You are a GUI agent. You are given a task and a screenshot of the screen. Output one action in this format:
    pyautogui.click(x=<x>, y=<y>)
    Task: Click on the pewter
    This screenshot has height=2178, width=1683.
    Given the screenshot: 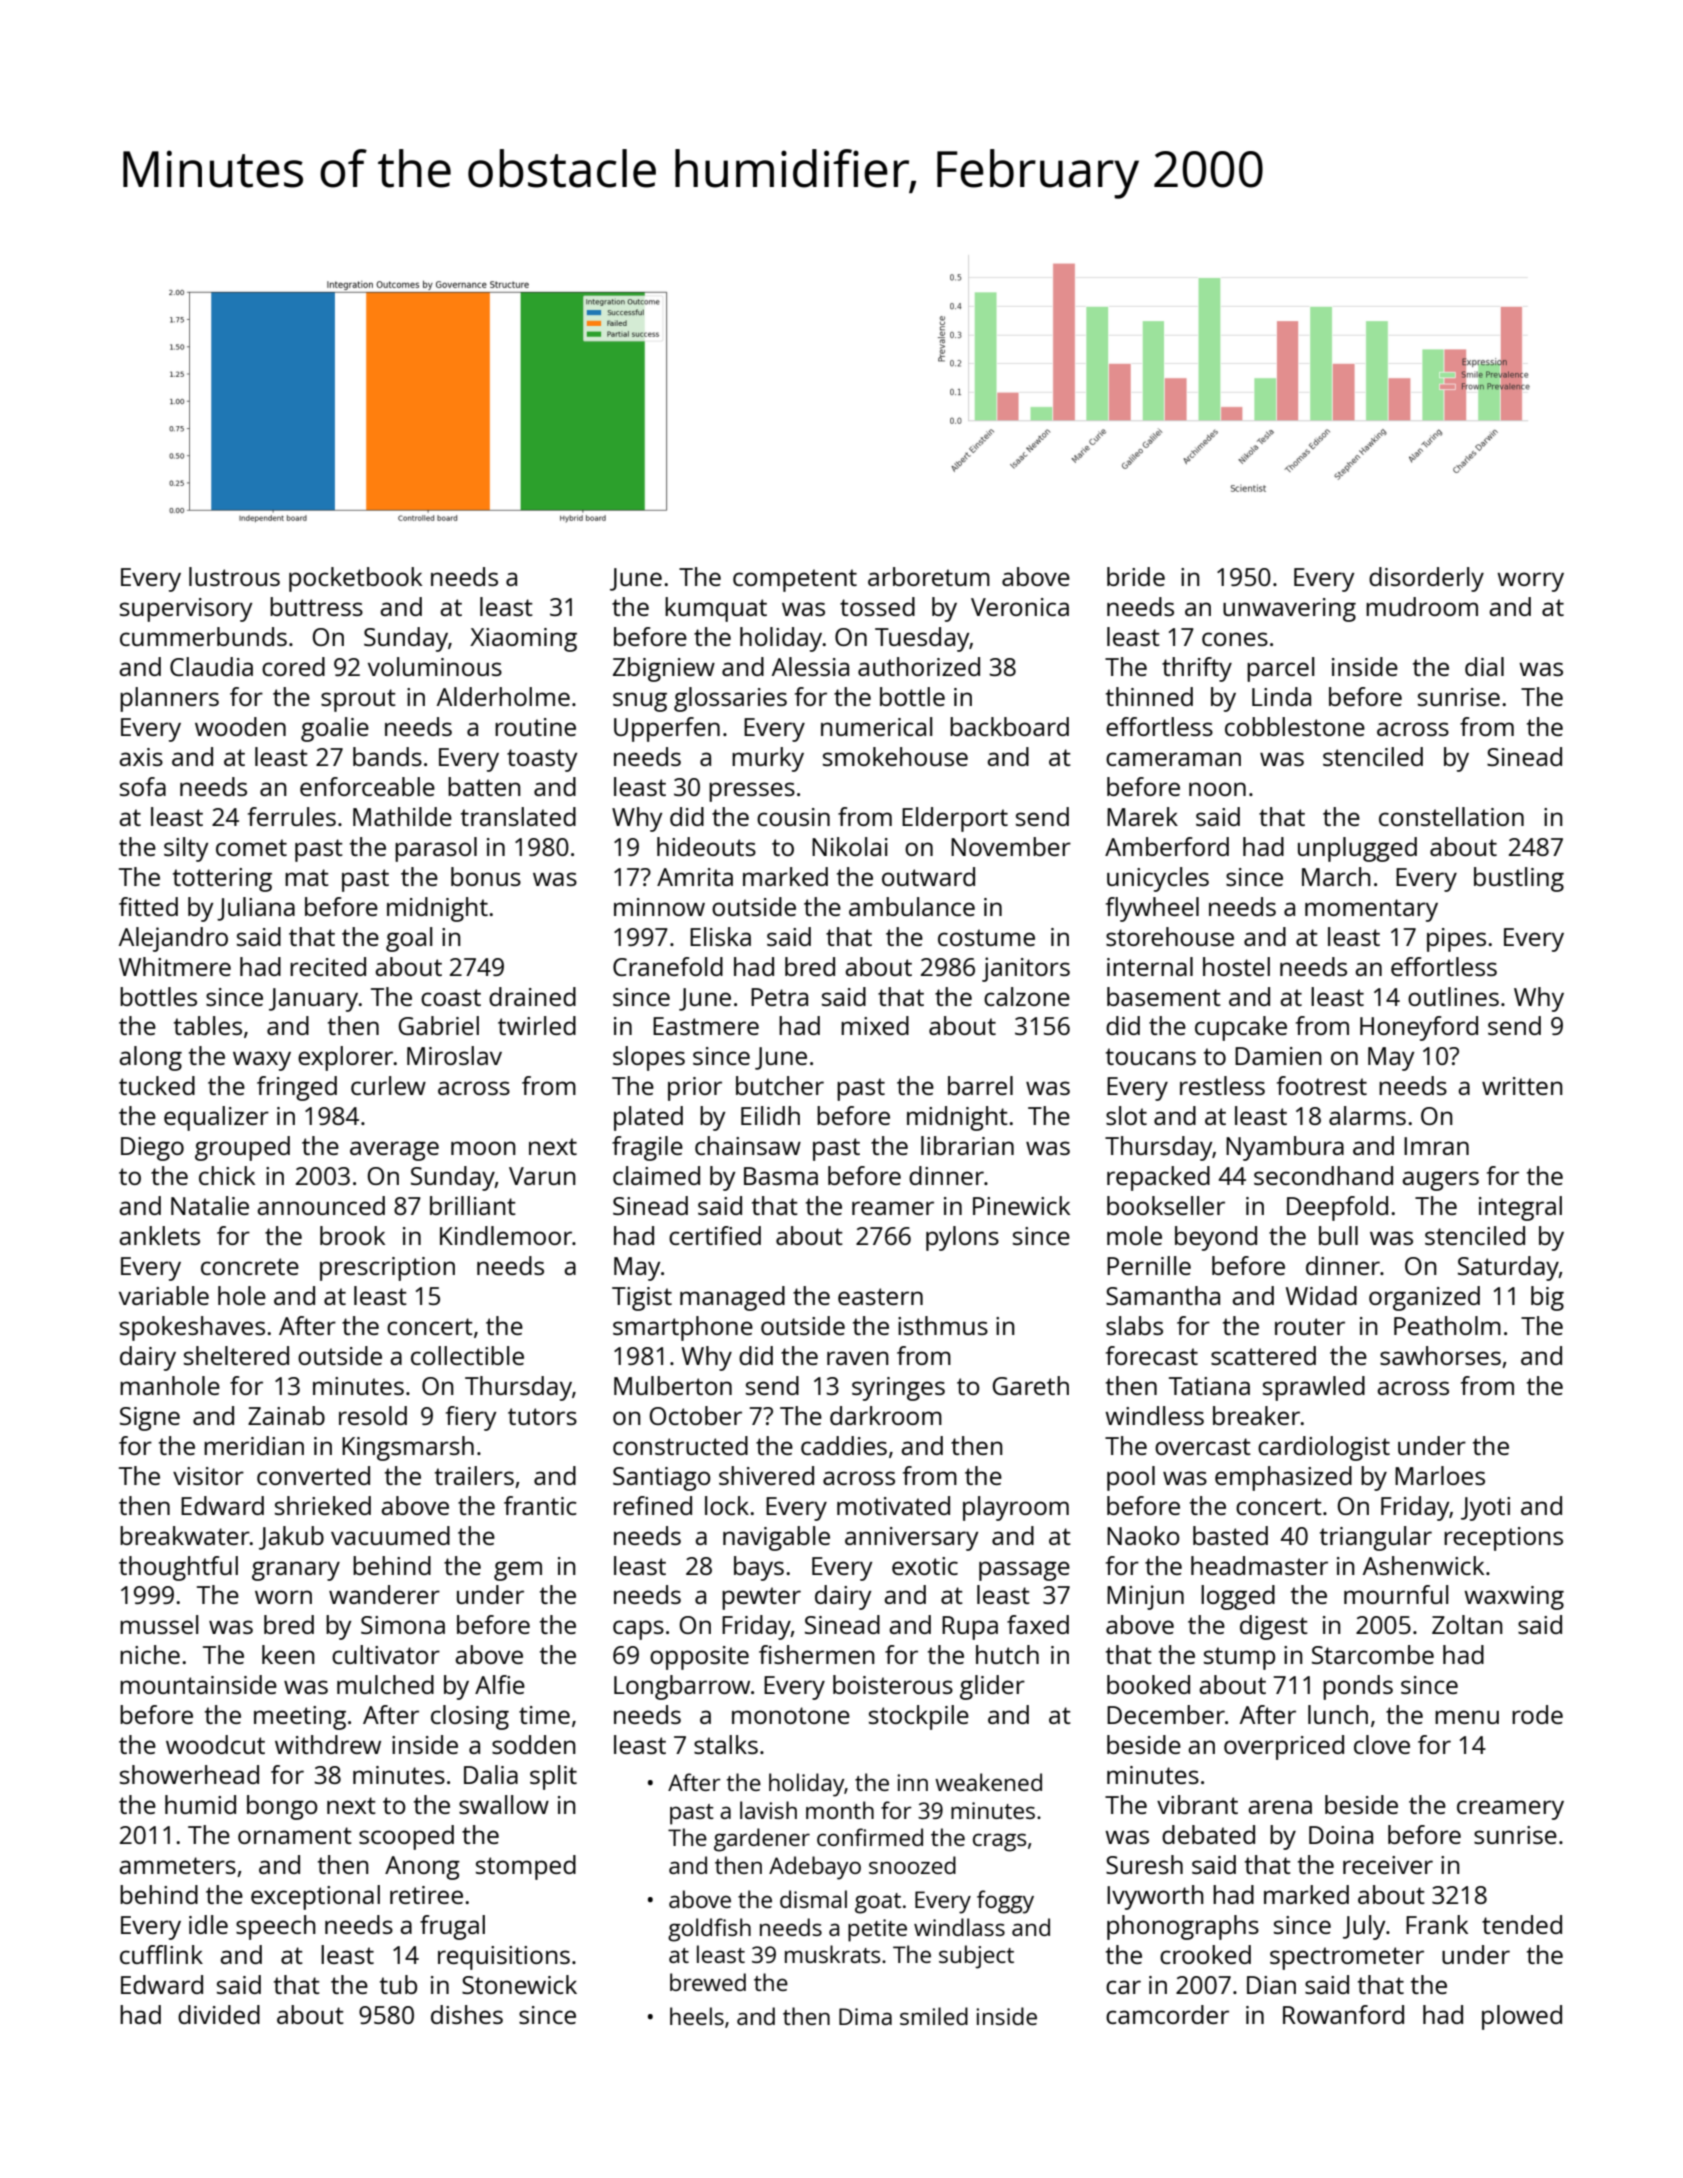 What is the action you would take?
    pyautogui.click(x=761, y=1598)
